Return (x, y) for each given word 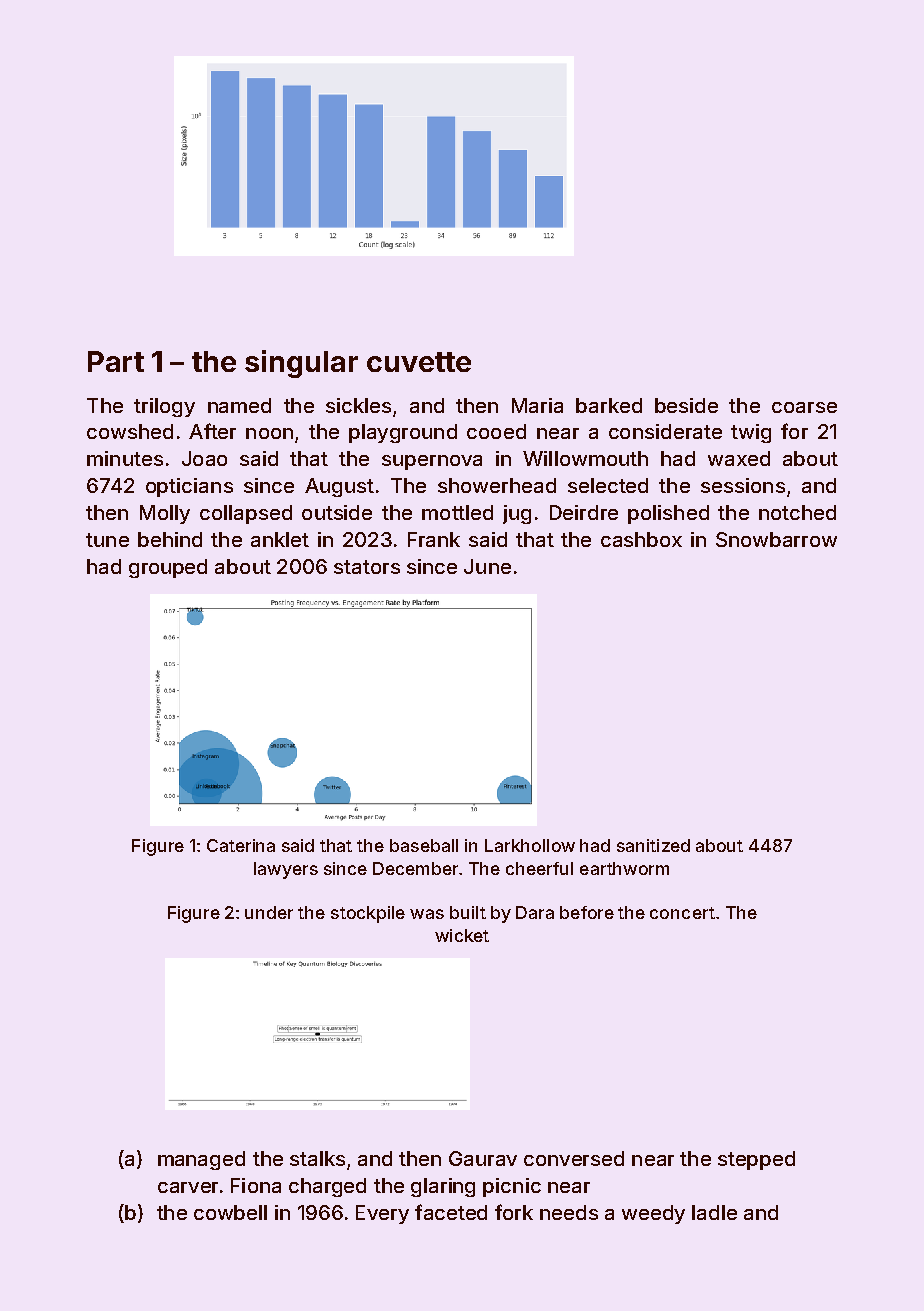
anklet (280, 539)
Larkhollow (530, 845)
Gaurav (483, 1158)
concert (682, 913)
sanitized (653, 845)
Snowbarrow (776, 539)
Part (116, 361)
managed (201, 1160)
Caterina (241, 845)
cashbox (641, 539)
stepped (756, 1160)
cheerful (539, 868)
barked (609, 405)
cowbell (230, 1212)
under (269, 912)
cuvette (419, 362)
